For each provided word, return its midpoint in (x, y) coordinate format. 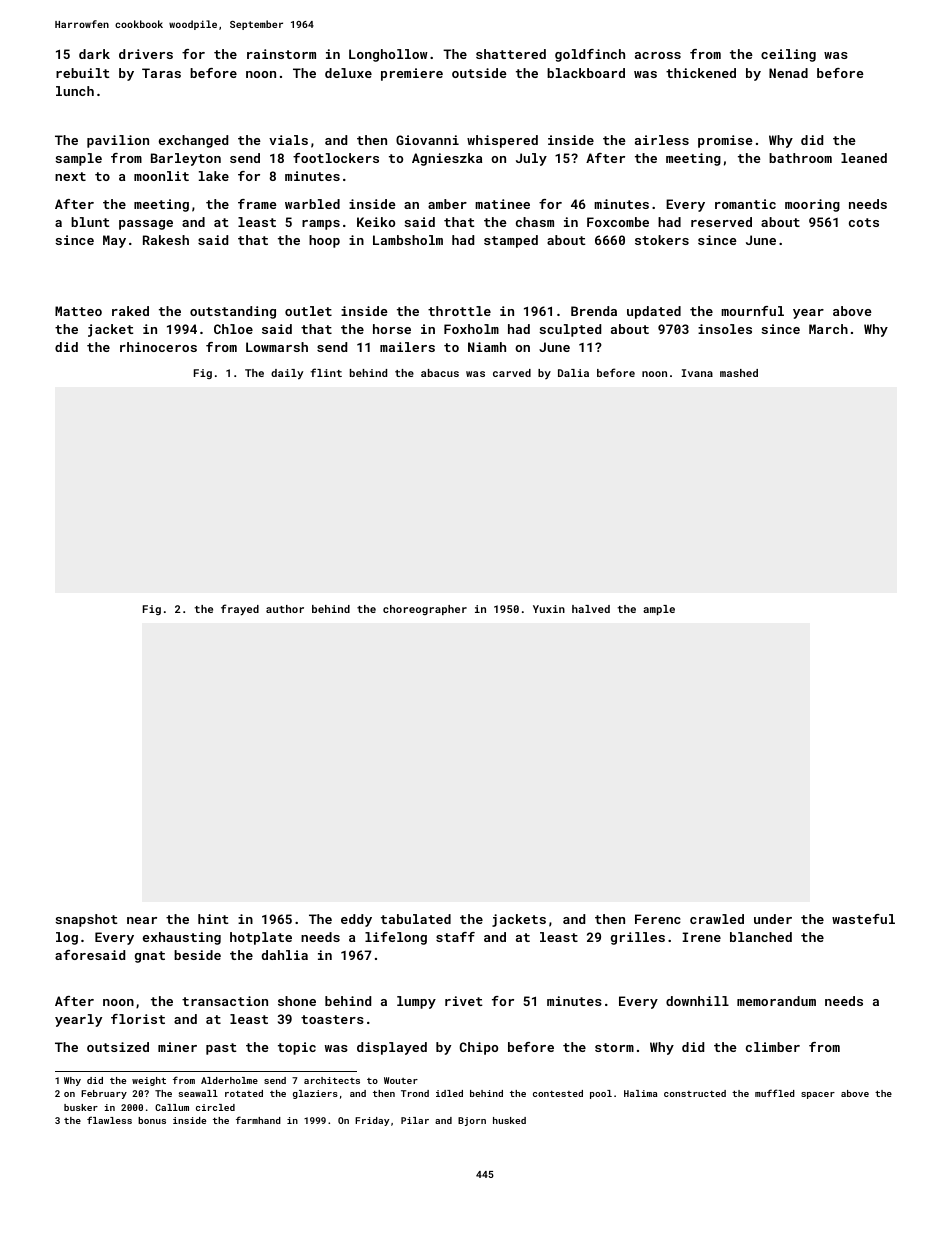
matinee (502, 204)
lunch (75, 91)
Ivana (697, 373)
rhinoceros (158, 347)
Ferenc (658, 919)
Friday (372, 1121)
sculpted (570, 330)
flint (326, 372)
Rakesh (166, 240)
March (828, 329)
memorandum (776, 1001)
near (142, 920)
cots (864, 222)
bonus (152, 1120)
